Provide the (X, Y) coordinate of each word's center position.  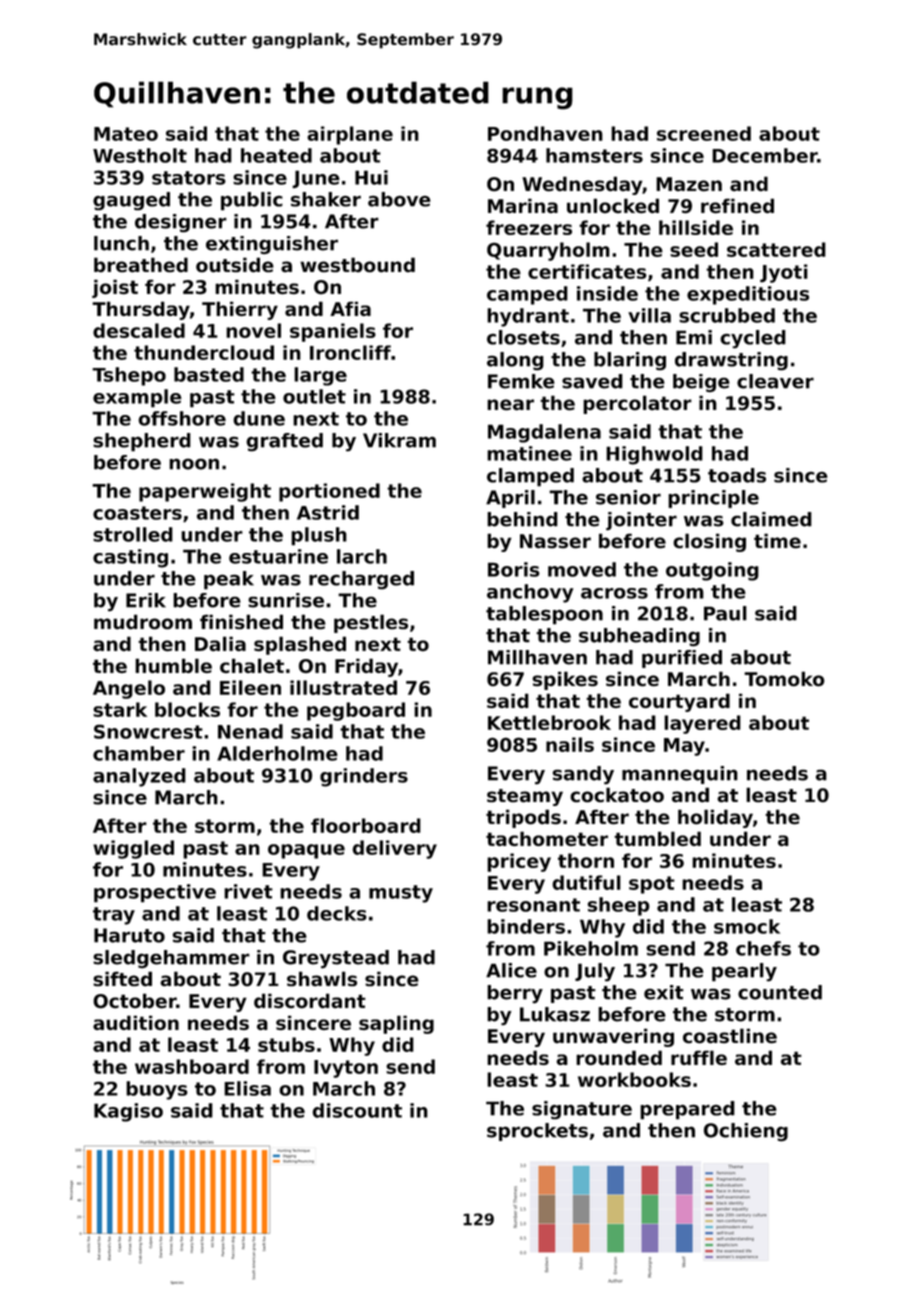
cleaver (775, 381)
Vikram (399, 440)
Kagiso (128, 1112)
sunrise (286, 600)
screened (704, 133)
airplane (350, 135)
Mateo (126, 134)
